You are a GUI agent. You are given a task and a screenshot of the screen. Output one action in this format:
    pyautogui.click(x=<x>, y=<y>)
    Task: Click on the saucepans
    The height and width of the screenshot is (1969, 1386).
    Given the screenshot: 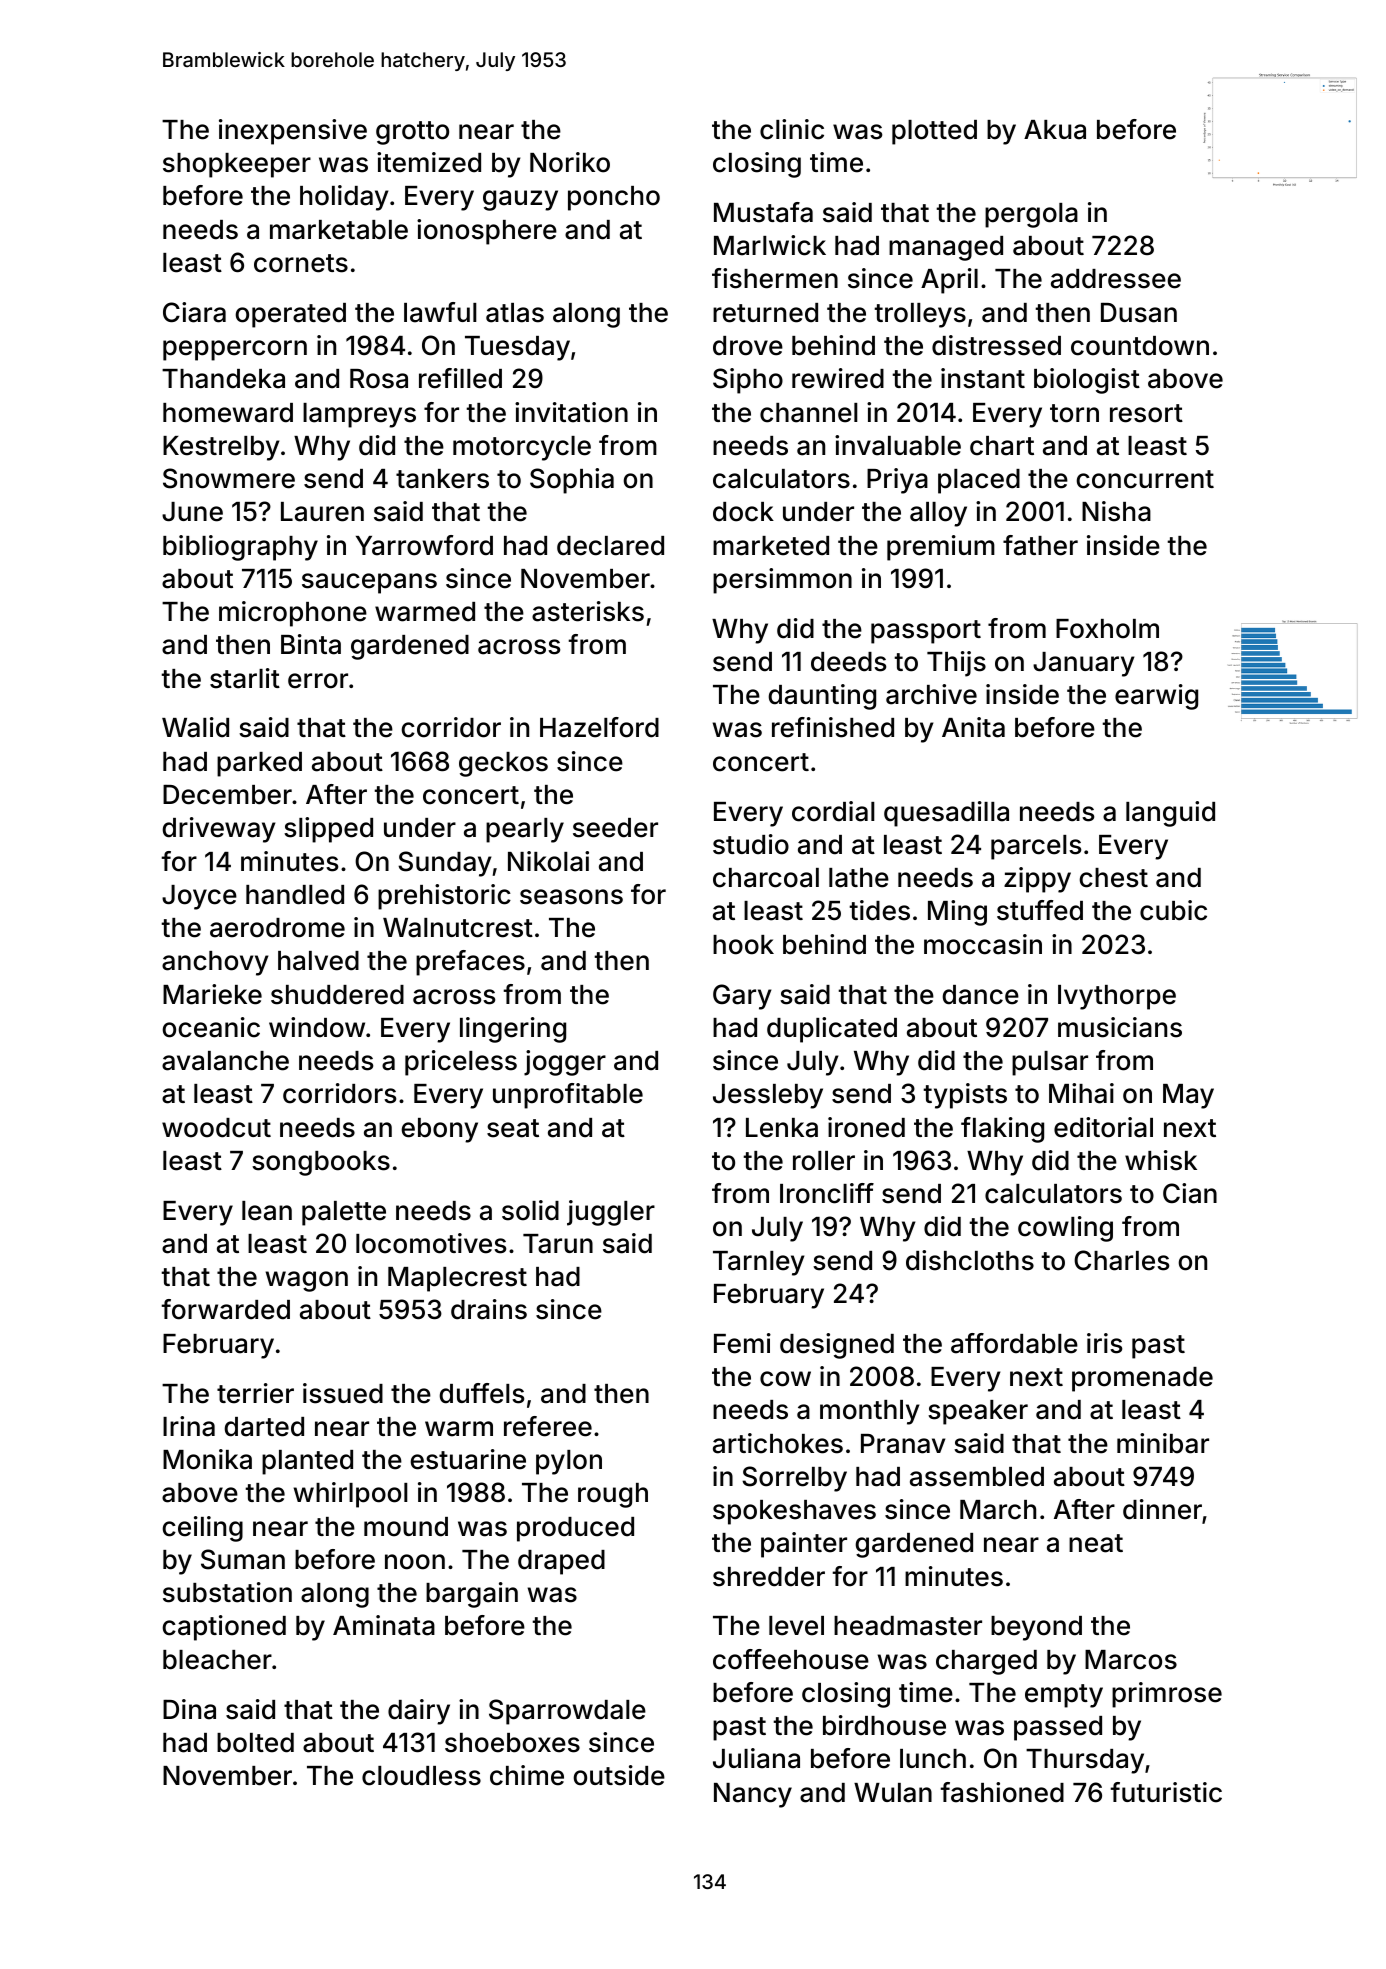 What is the action you would take?
    pyautogui.click(x=369, y=583)
